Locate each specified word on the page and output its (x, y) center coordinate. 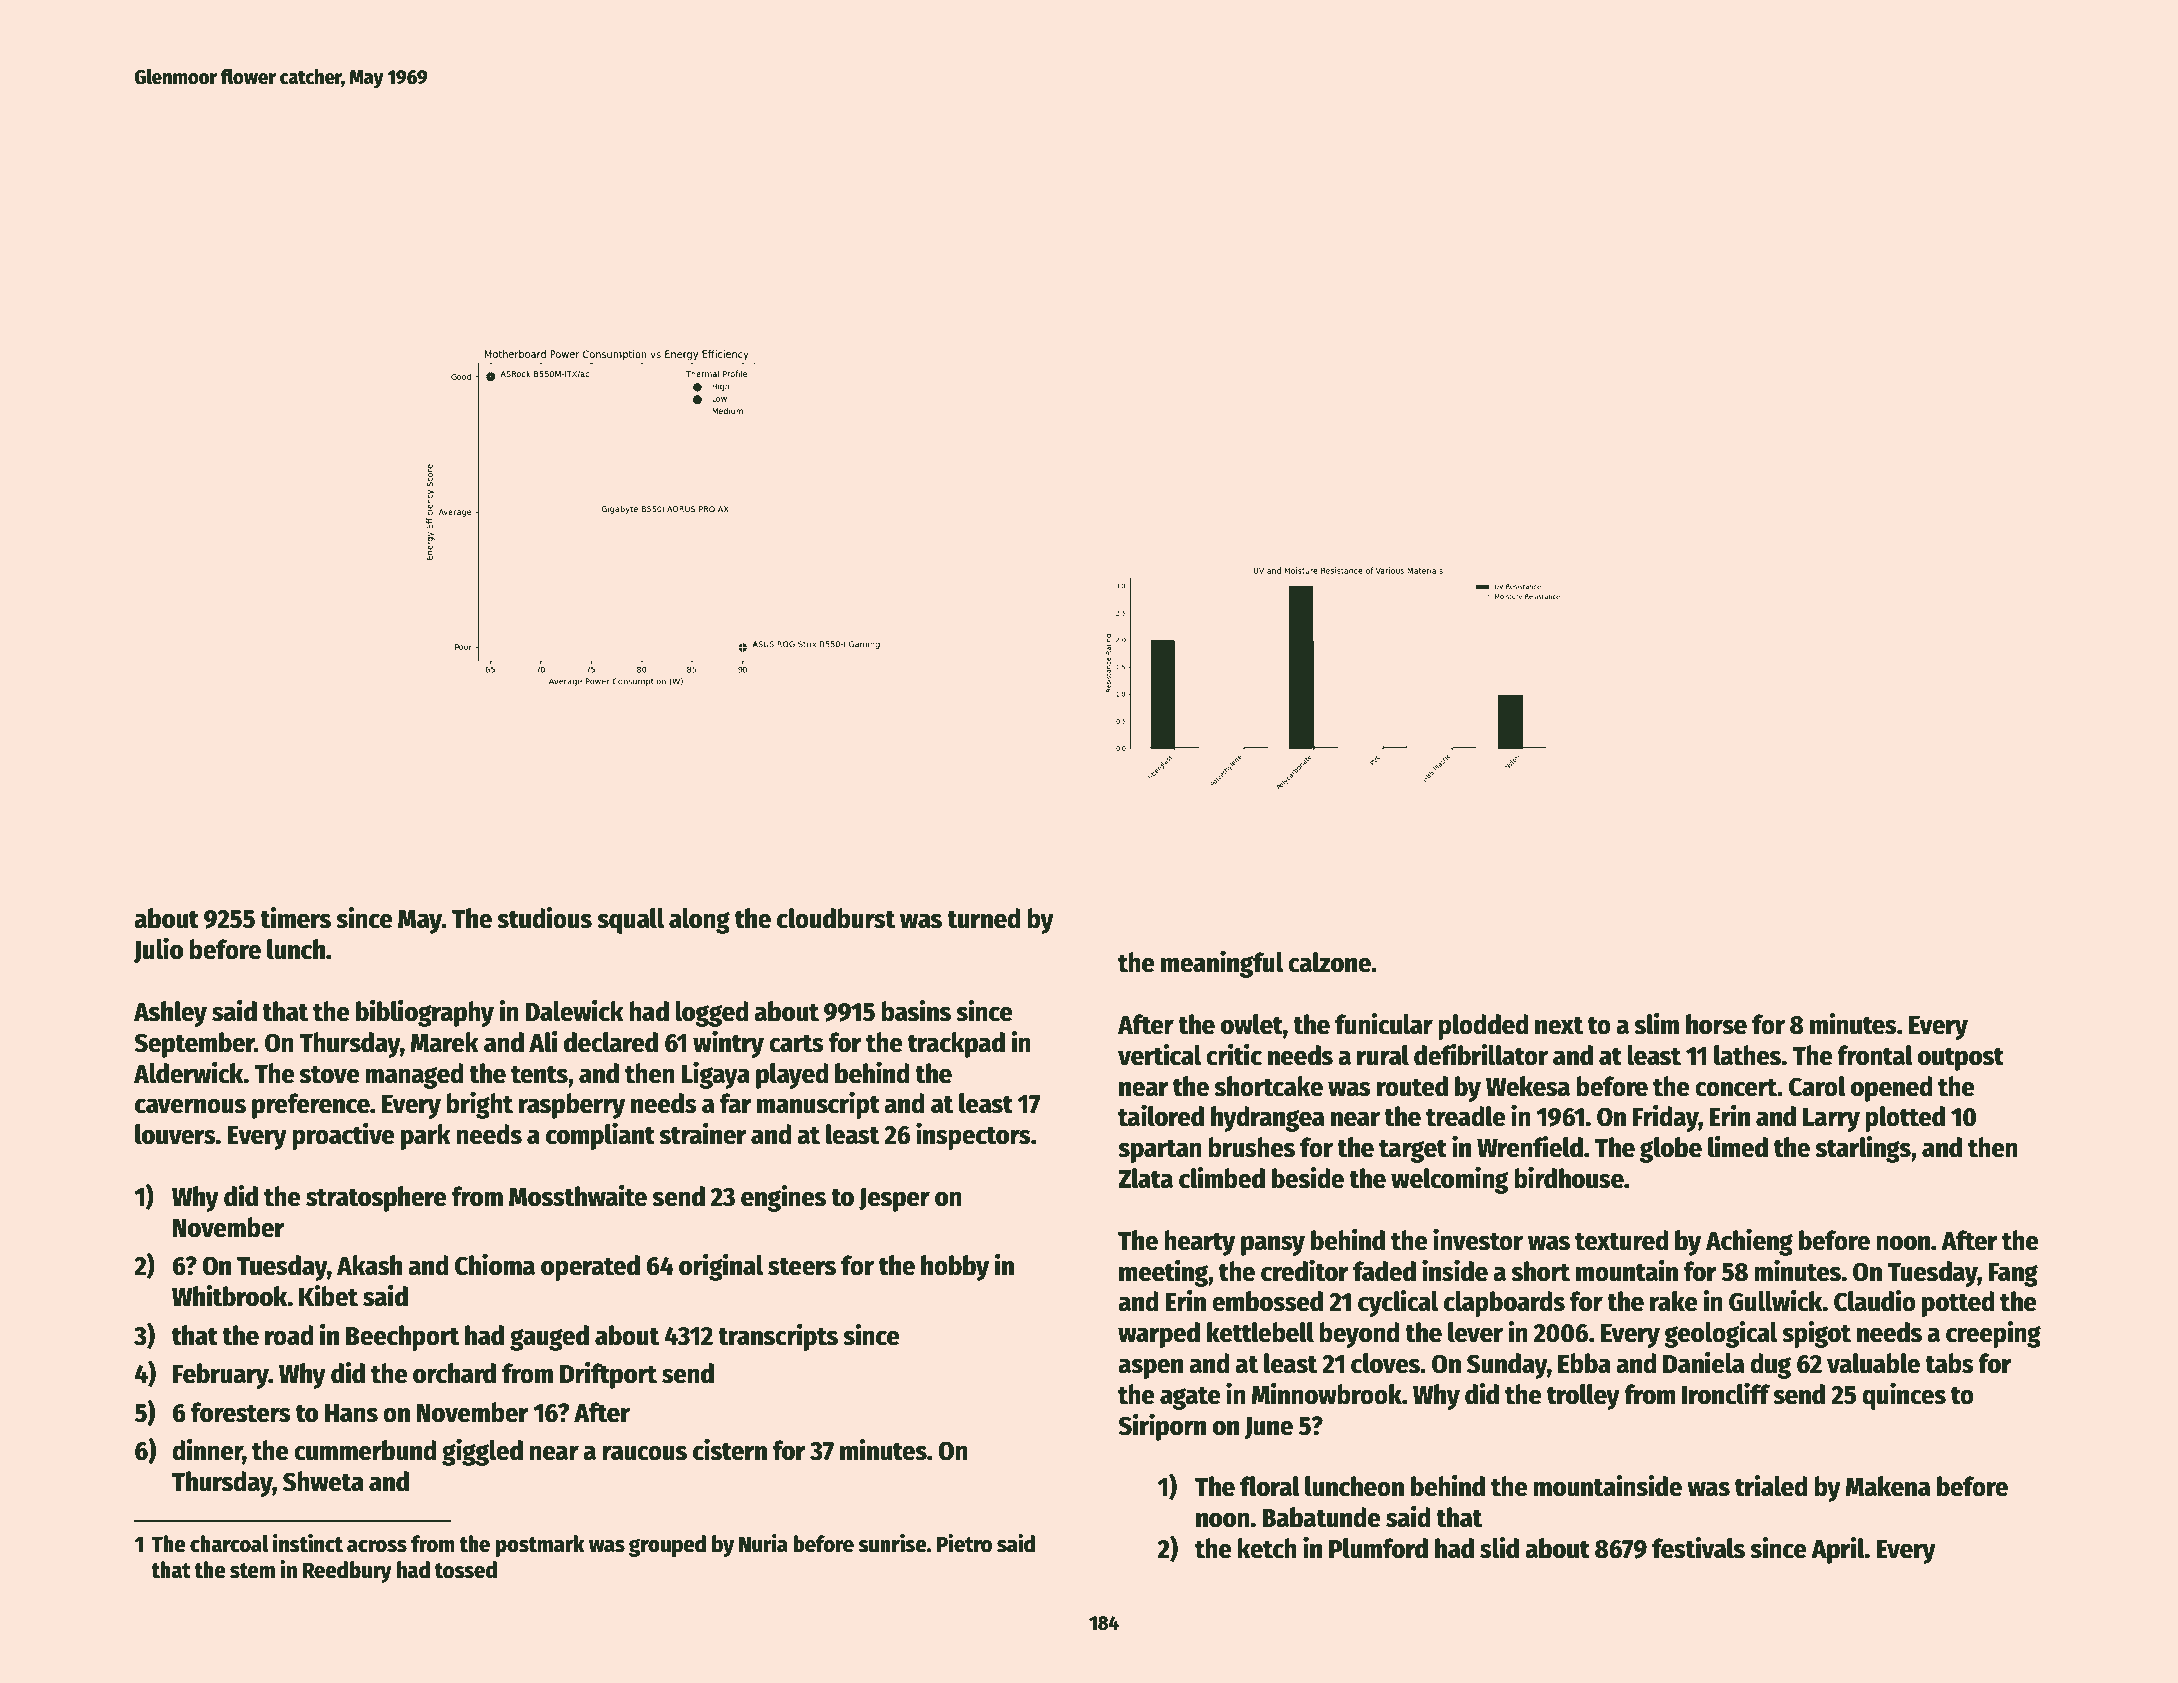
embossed (1267, 1301)
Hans (351, 1413)
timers (295, 918)
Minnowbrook (1327, 1394)
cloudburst (836, 918)
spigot (1816, 1334)
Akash (369, 1265)
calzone (1329, 962)
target (1413, 1151)
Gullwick (1775, 1301)
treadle (1466, 1116)
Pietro (964, 1543)
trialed (1771, 1486)
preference (311, 1106)
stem (252, 1571)
